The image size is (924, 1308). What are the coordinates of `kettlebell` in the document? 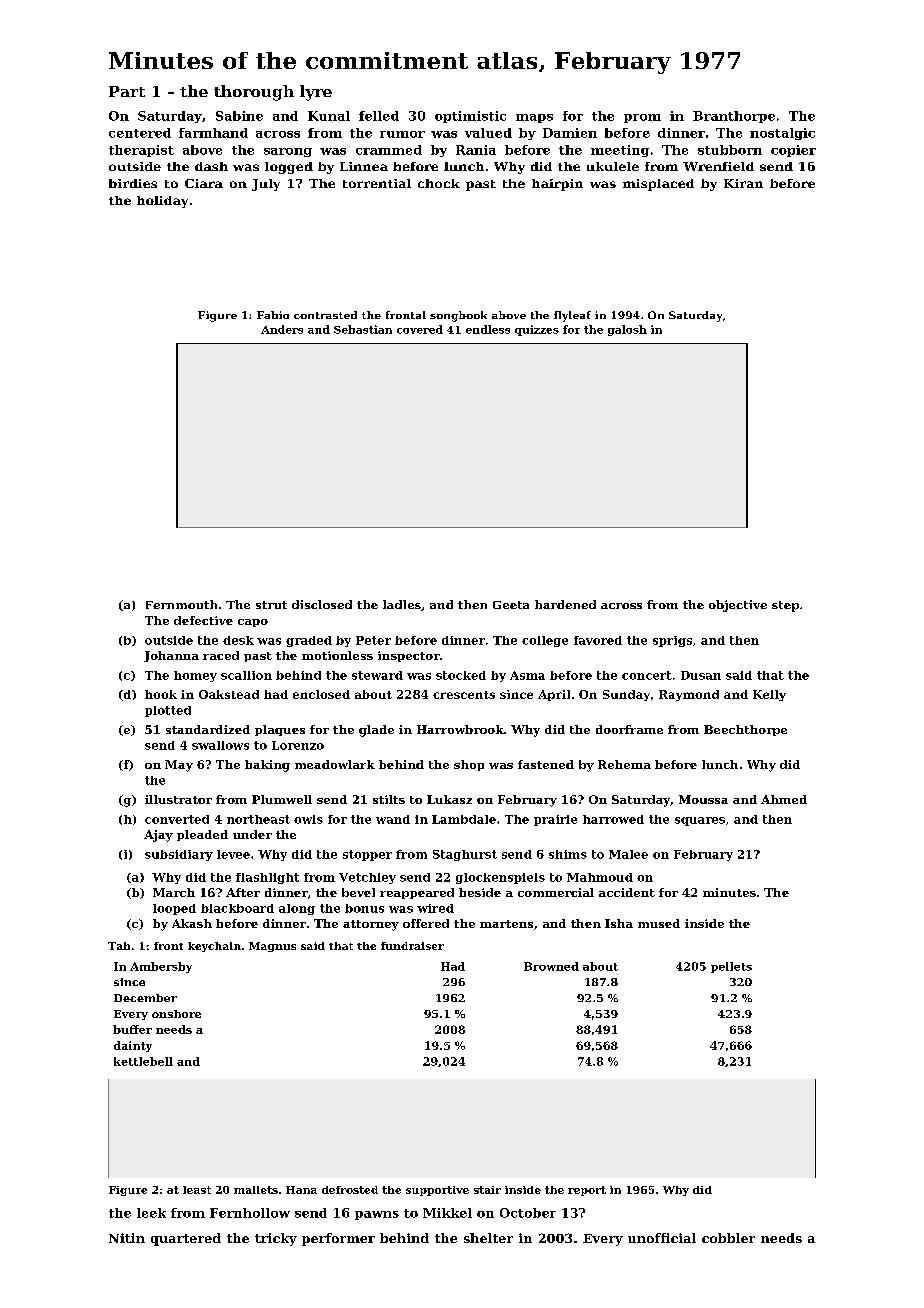 It's located at (143, 1061).
